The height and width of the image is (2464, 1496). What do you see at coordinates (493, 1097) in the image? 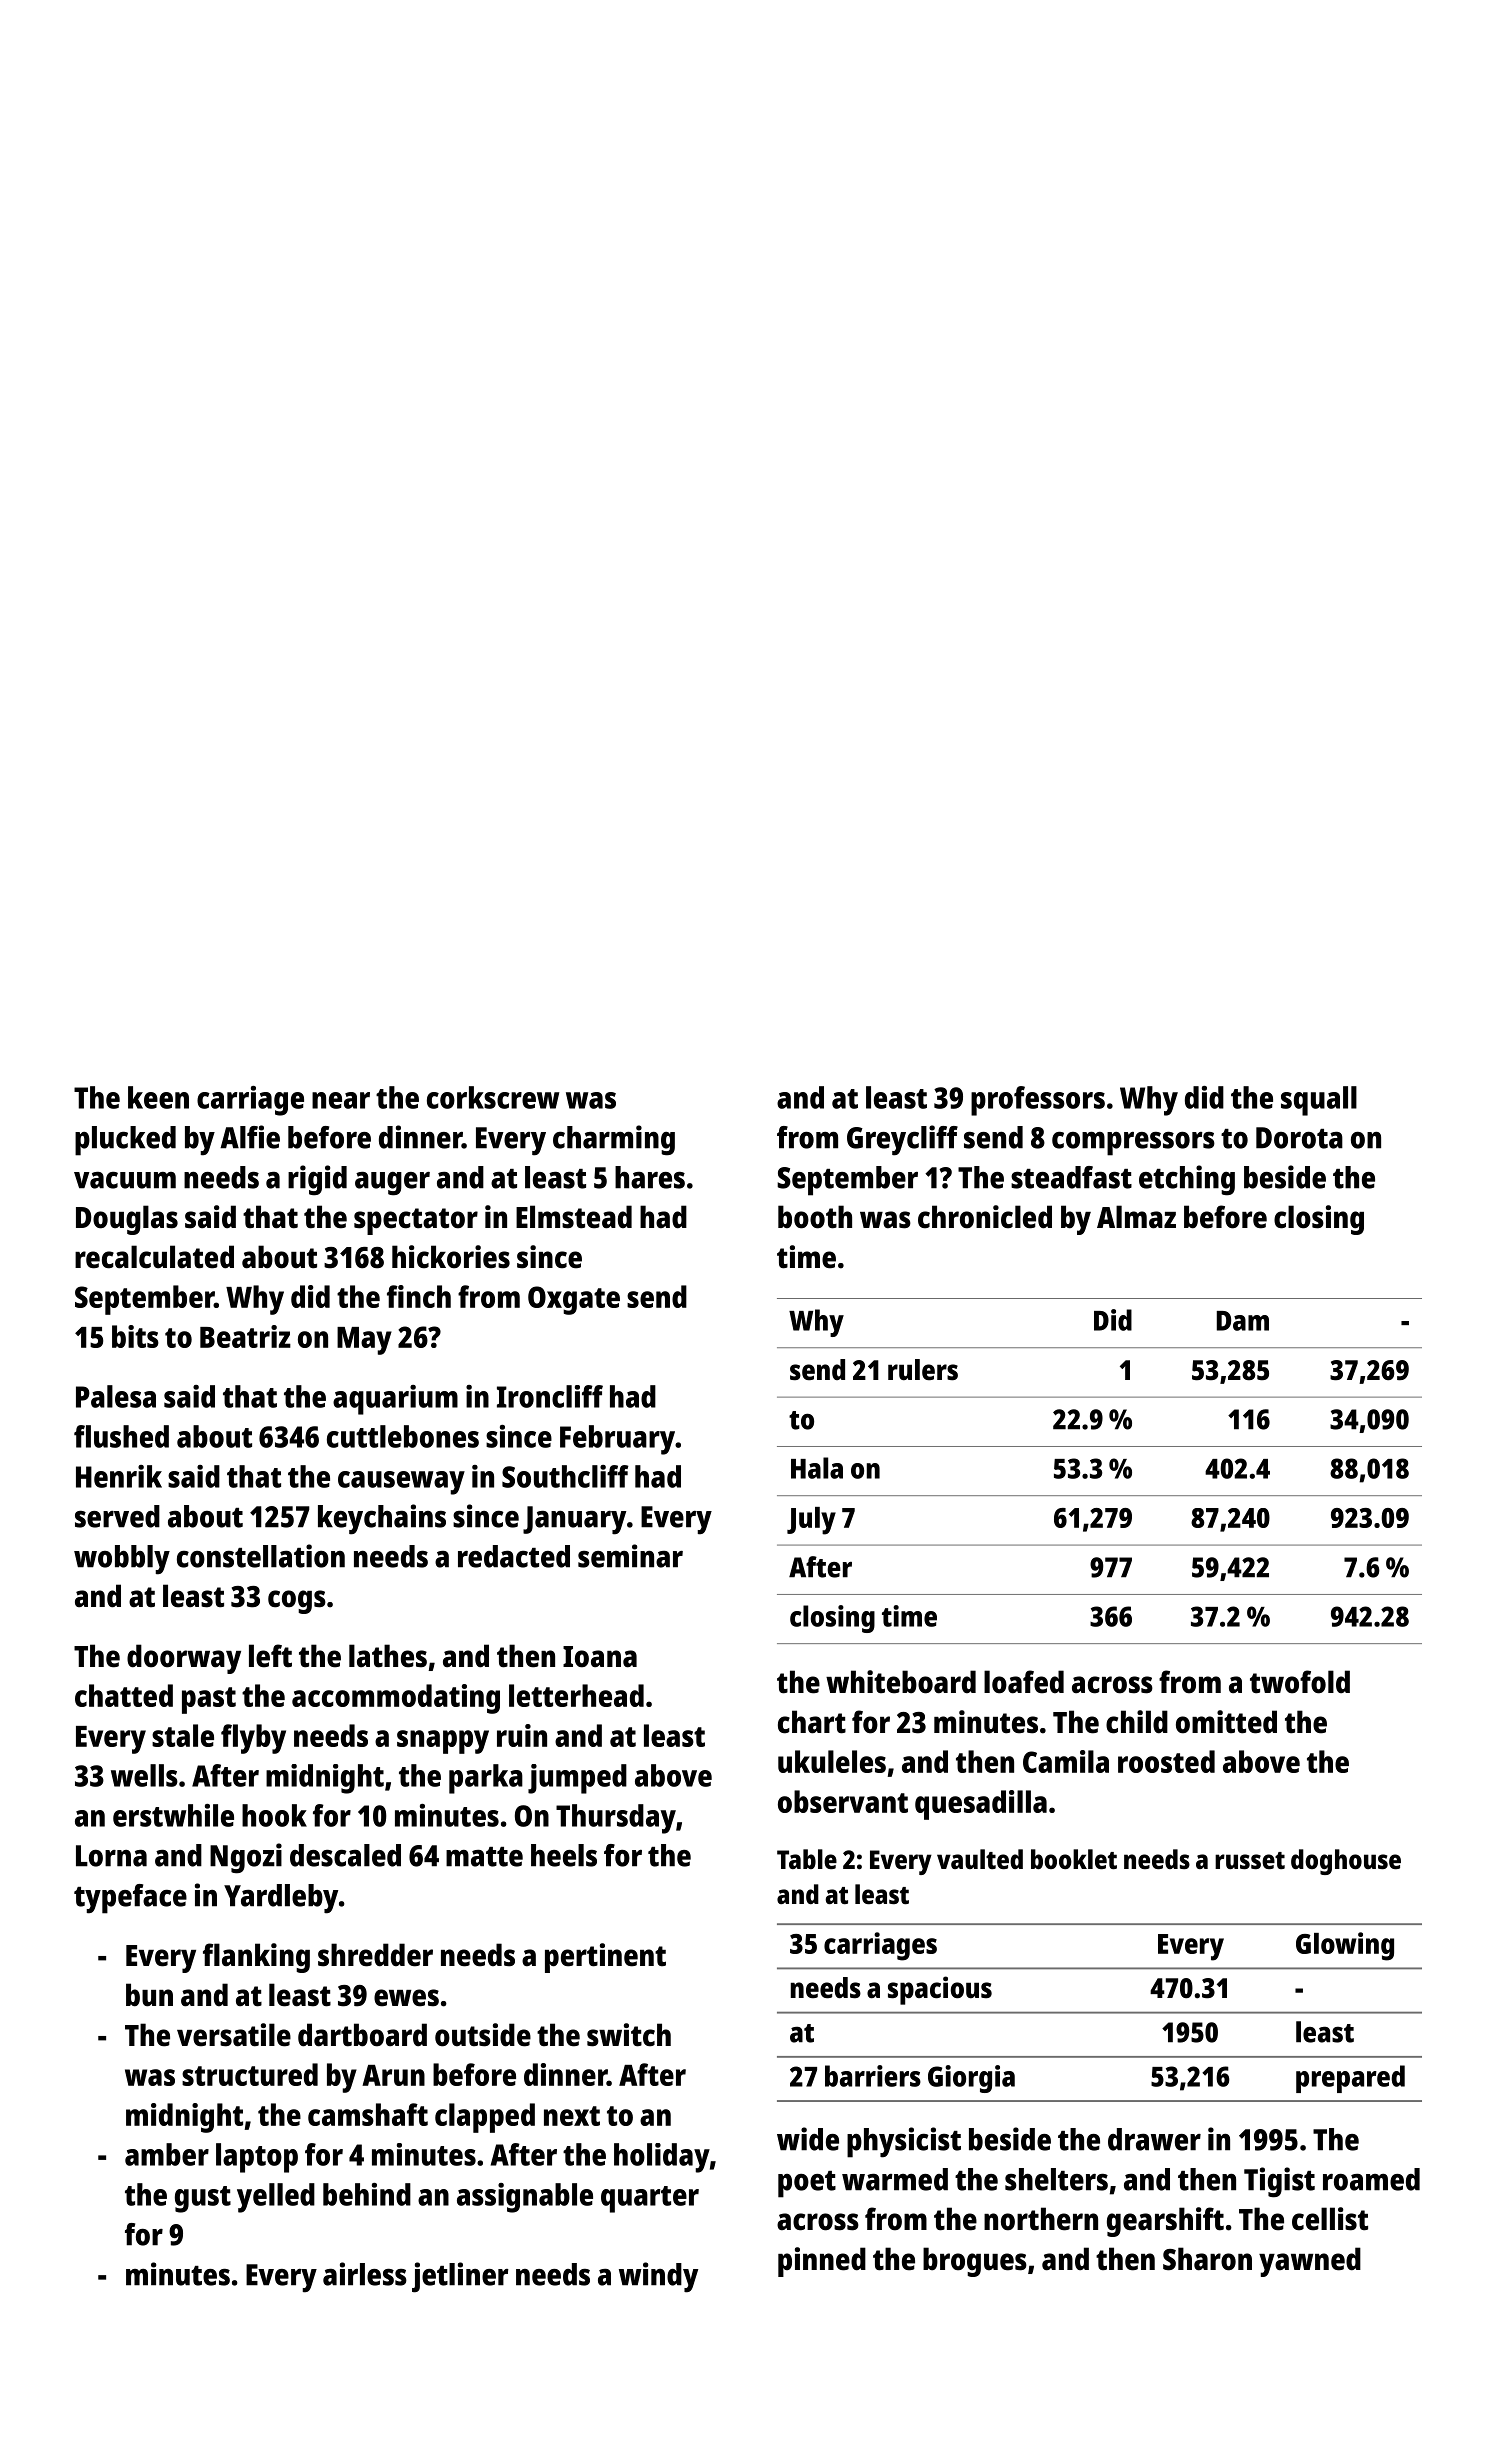
I see `corkscrew` at bounding box center [493, 1097].
